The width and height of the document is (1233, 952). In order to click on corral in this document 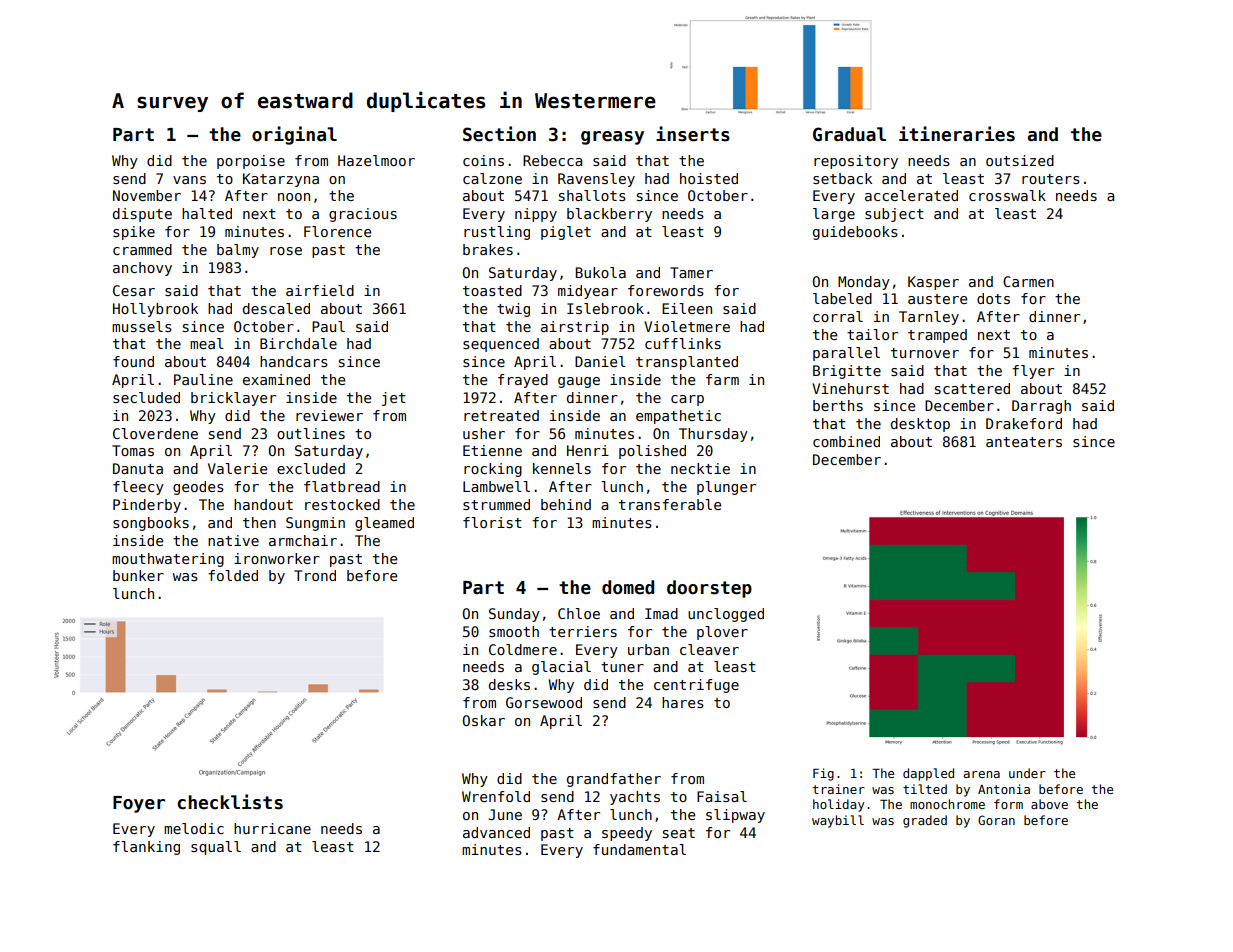, I will do `click(838, 316)`.
